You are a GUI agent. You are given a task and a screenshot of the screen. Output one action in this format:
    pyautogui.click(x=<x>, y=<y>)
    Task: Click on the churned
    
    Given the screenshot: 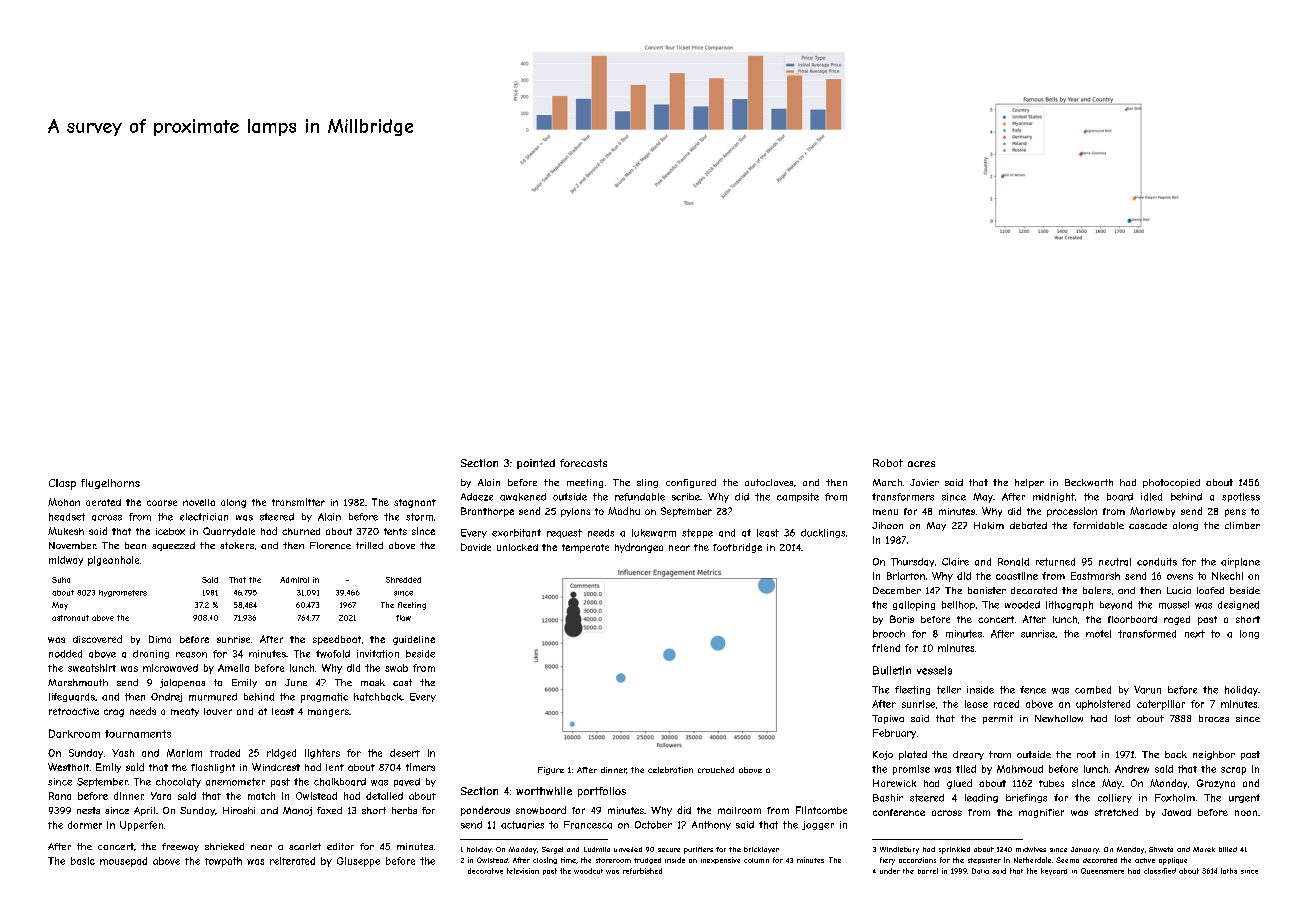 What is the action you would take?
    pyautogui.click(x=301, y=531)
